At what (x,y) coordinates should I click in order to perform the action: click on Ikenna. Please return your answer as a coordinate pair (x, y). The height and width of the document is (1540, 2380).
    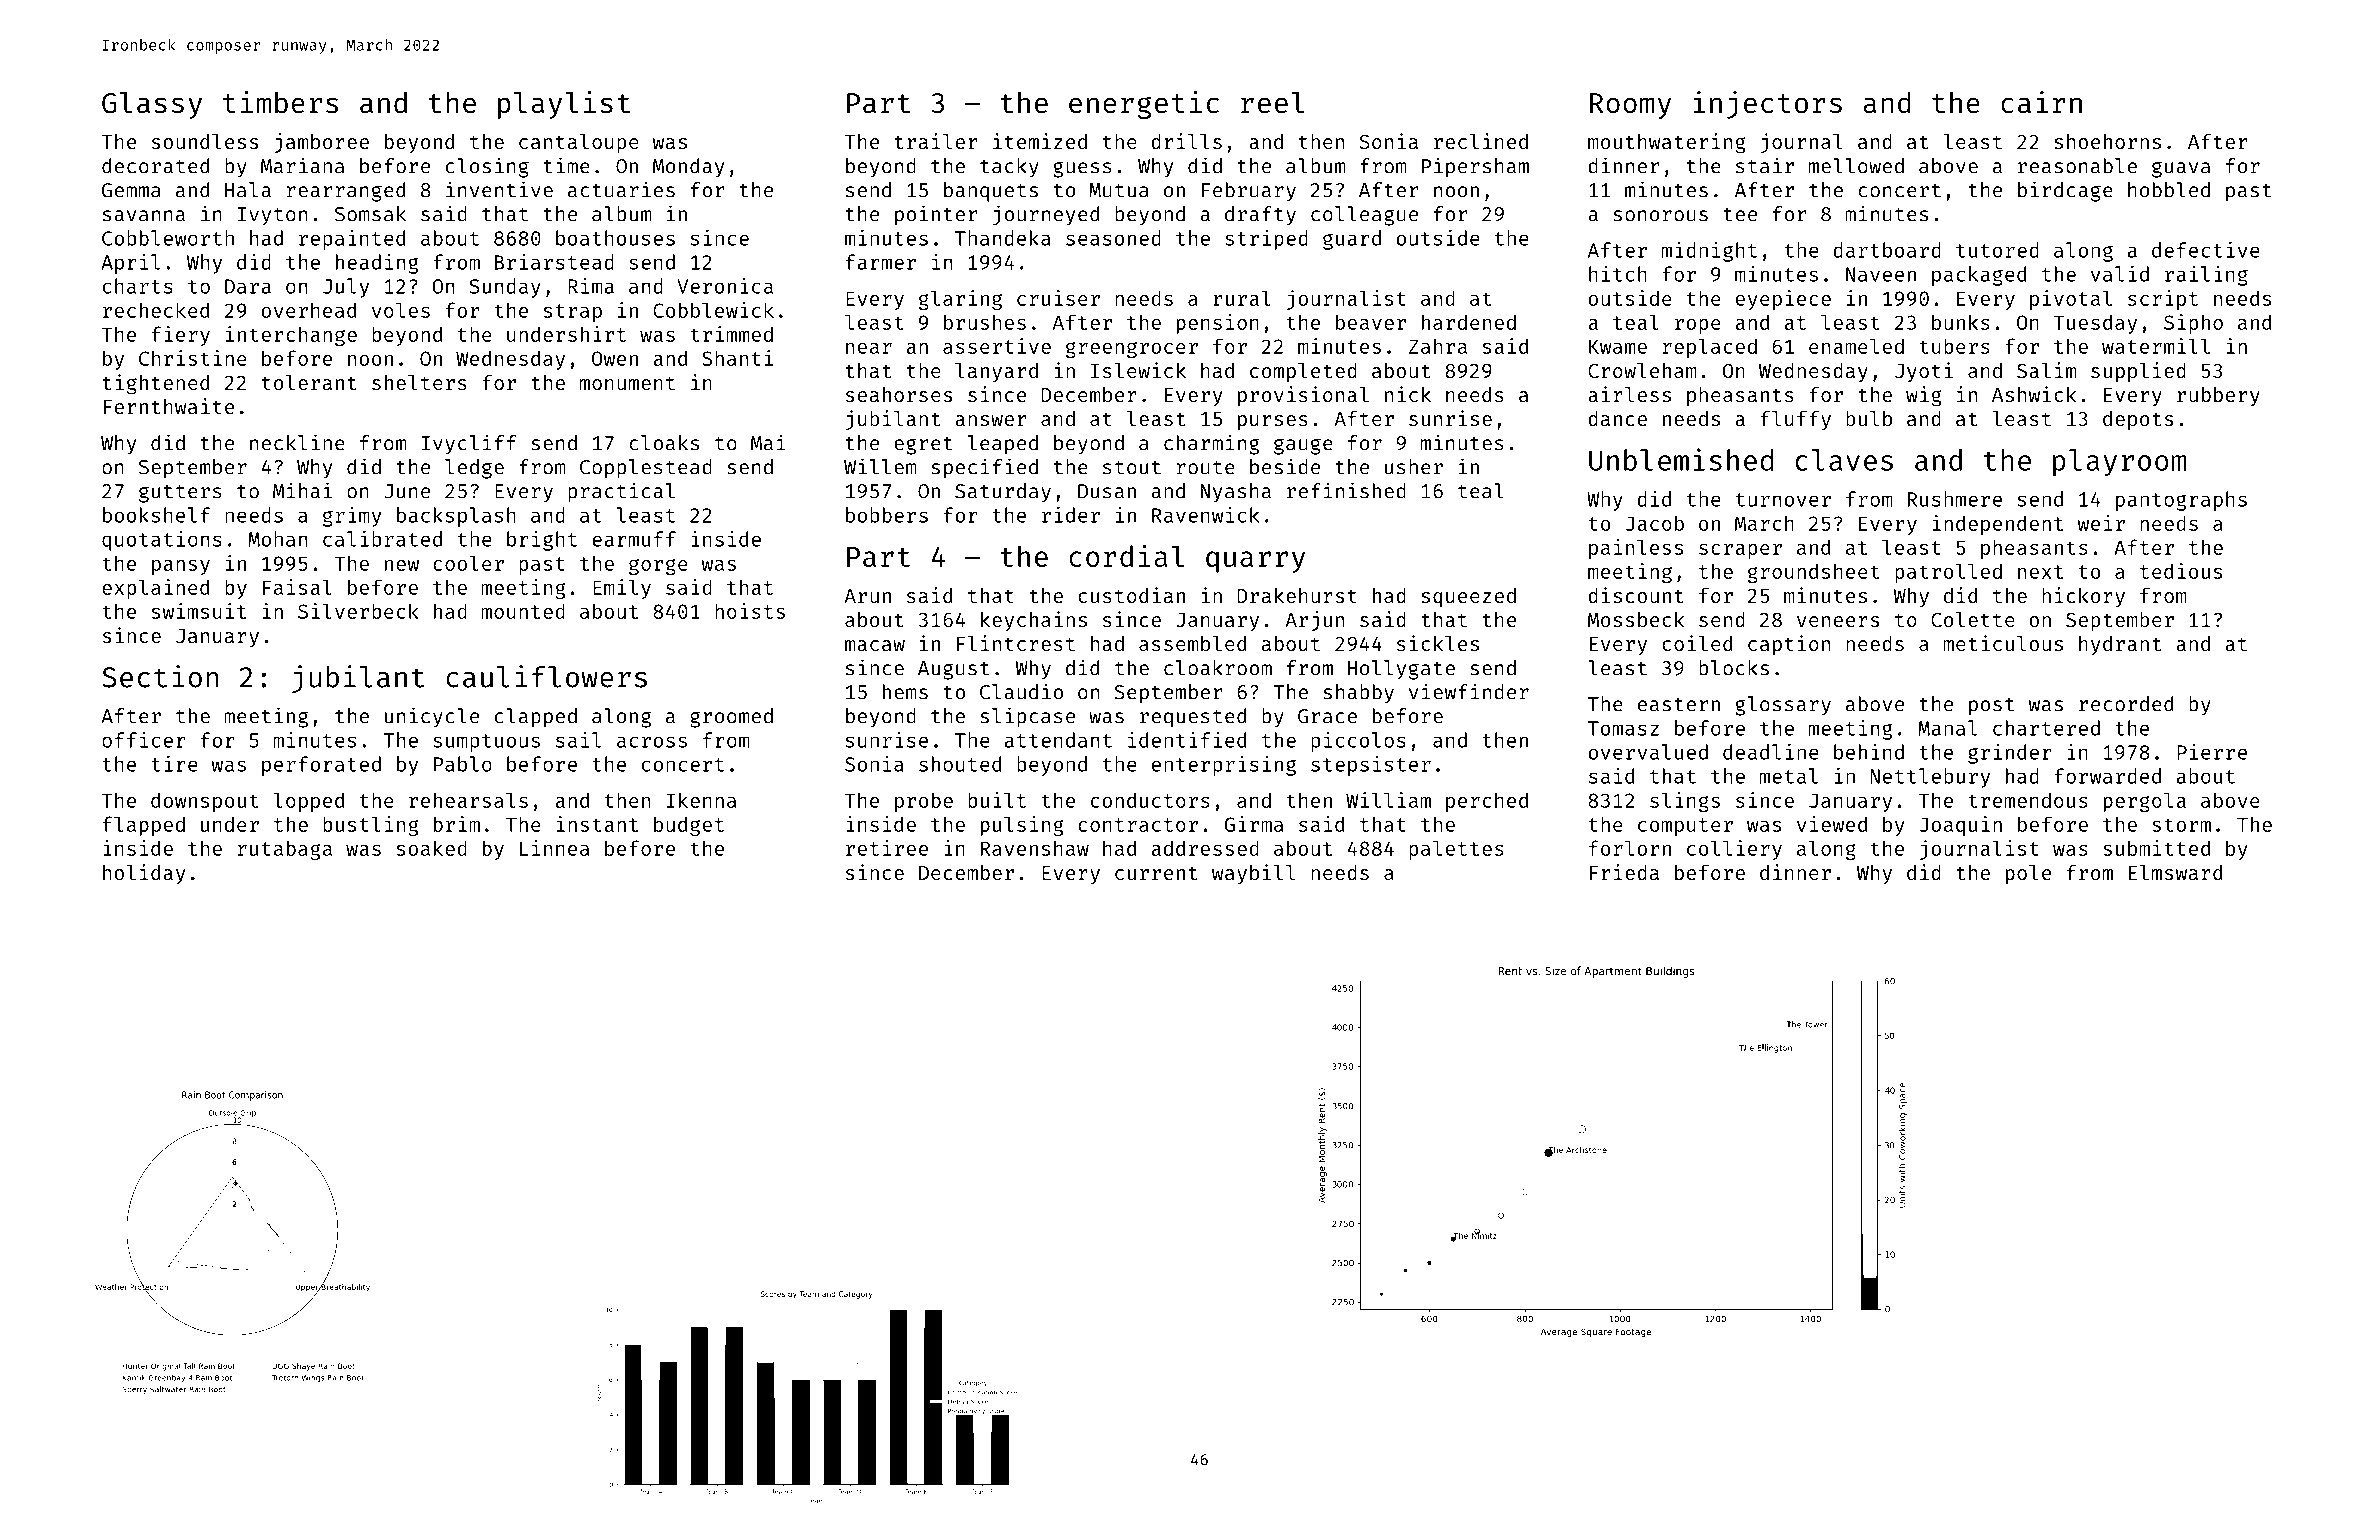
    Looking at the image, I should click on (701, 800).
